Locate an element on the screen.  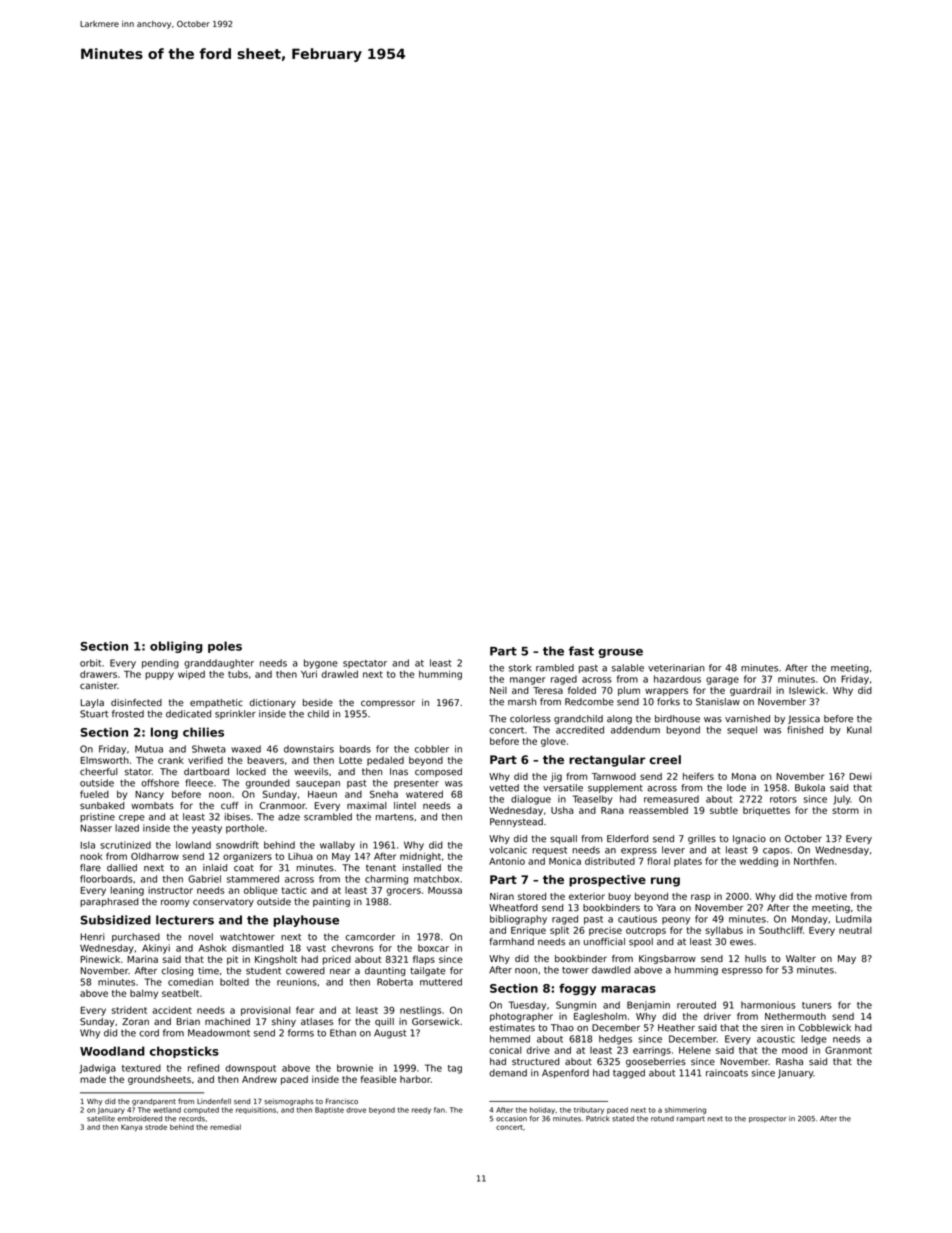
computed is located at coordinates (201, 1110).
